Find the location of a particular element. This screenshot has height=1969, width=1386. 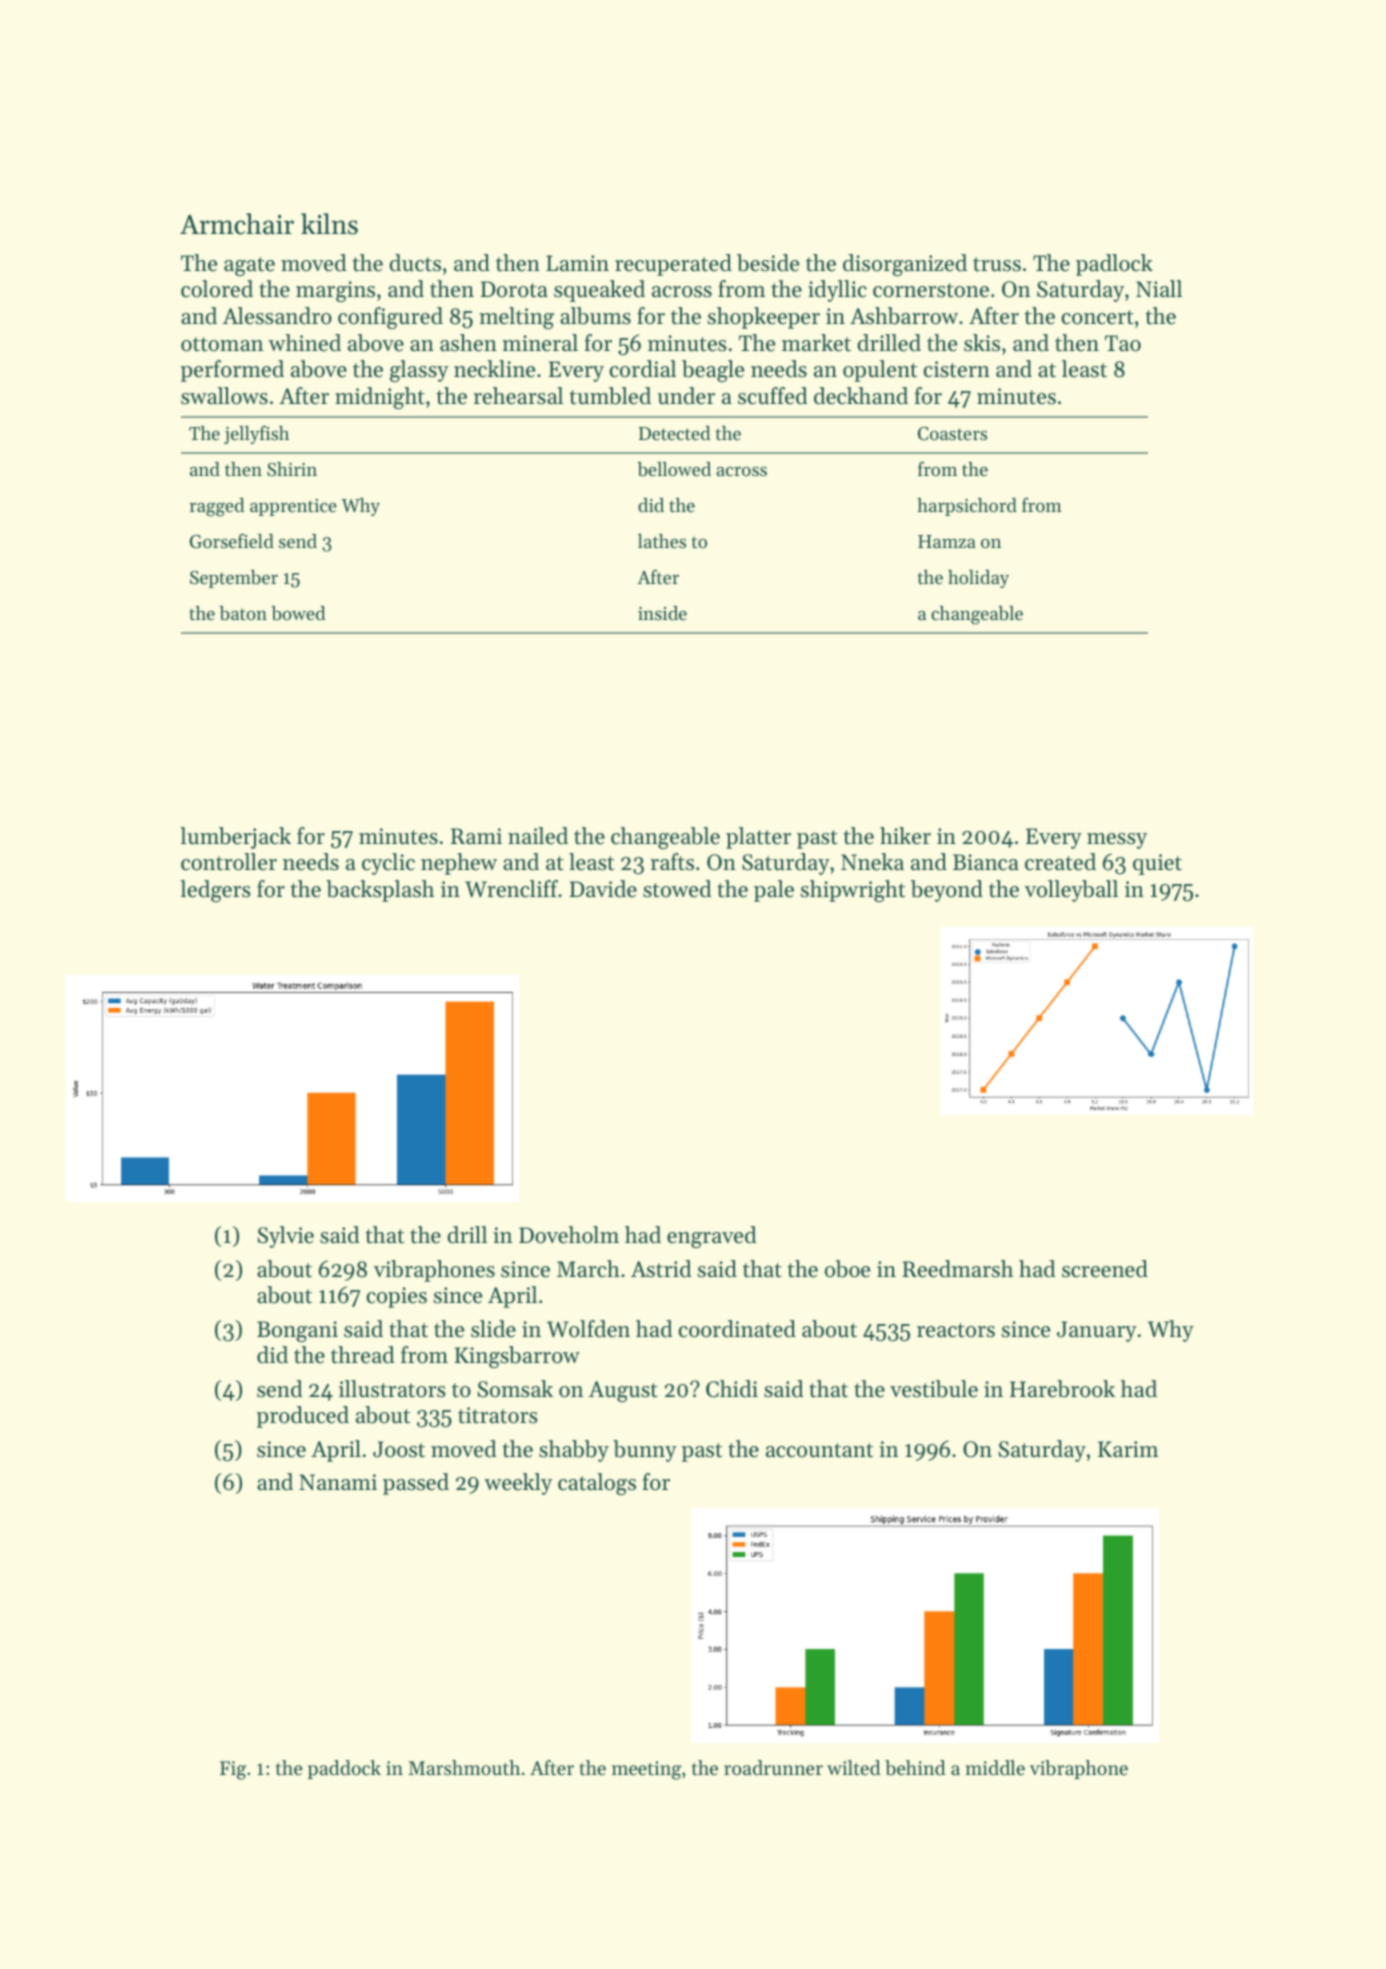

oboe is located at coordinates (847, 1269).
